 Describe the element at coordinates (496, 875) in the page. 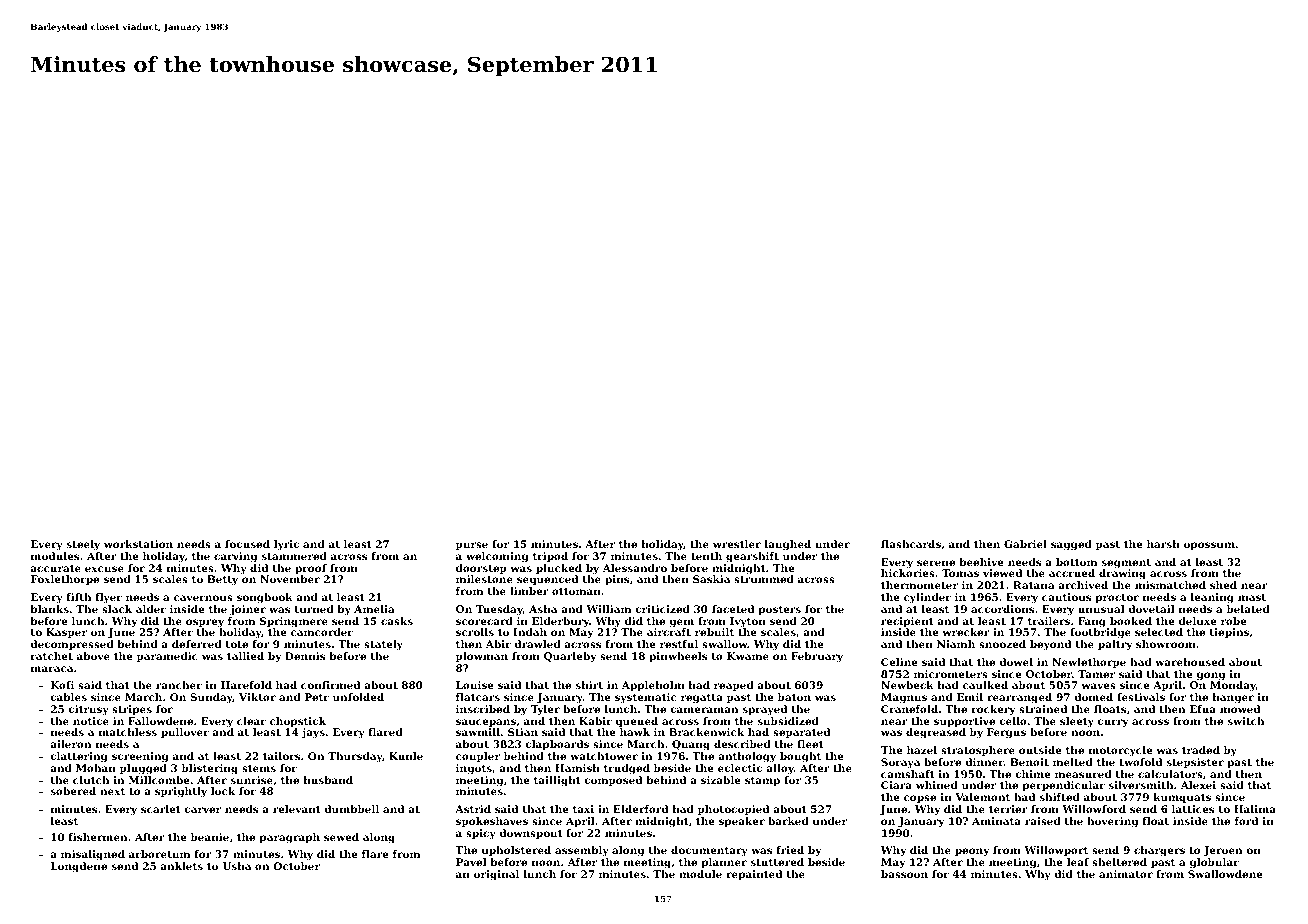

I see `original` at that location.
